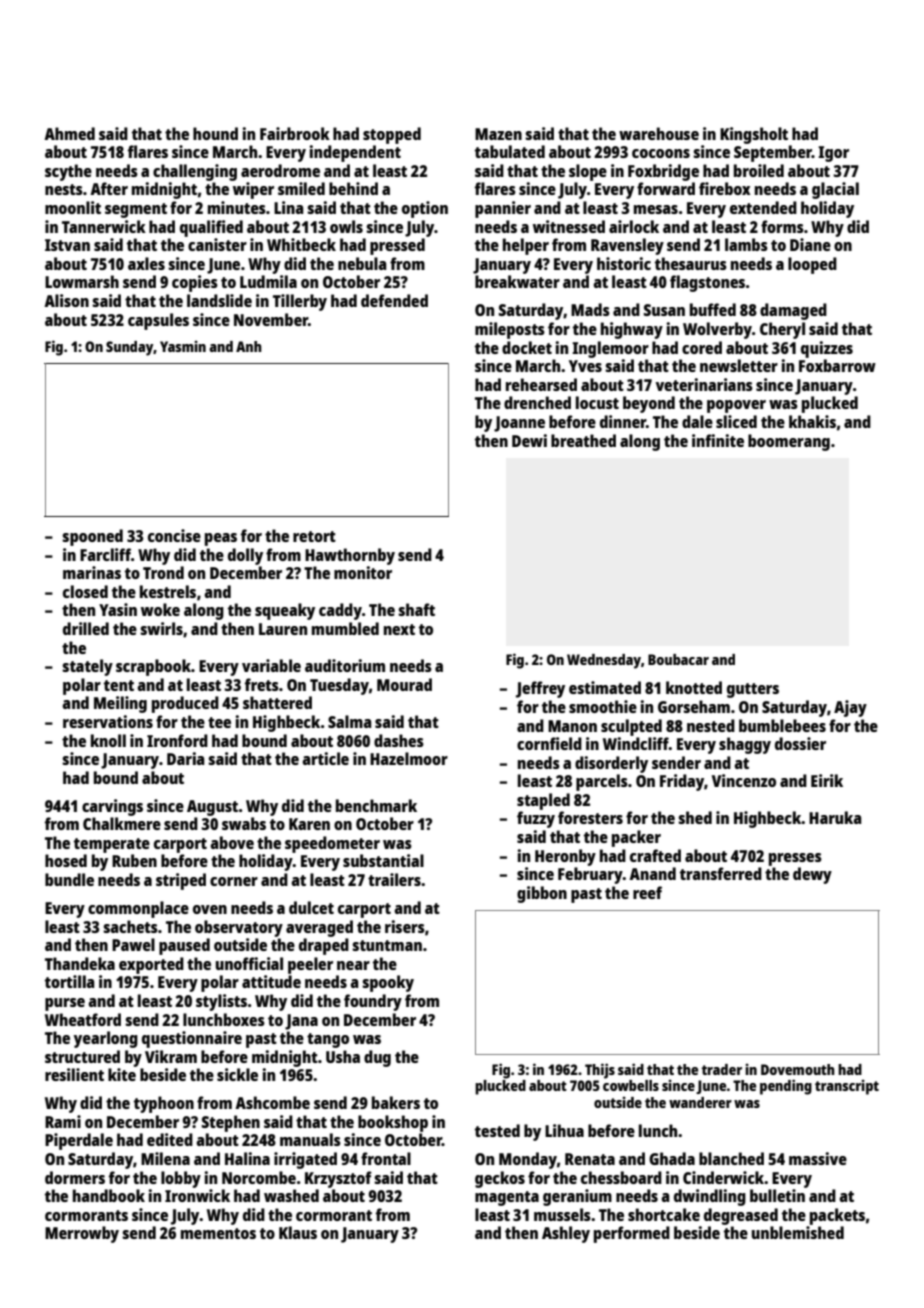  I want to click on Klaus, so click(298, 1232).
